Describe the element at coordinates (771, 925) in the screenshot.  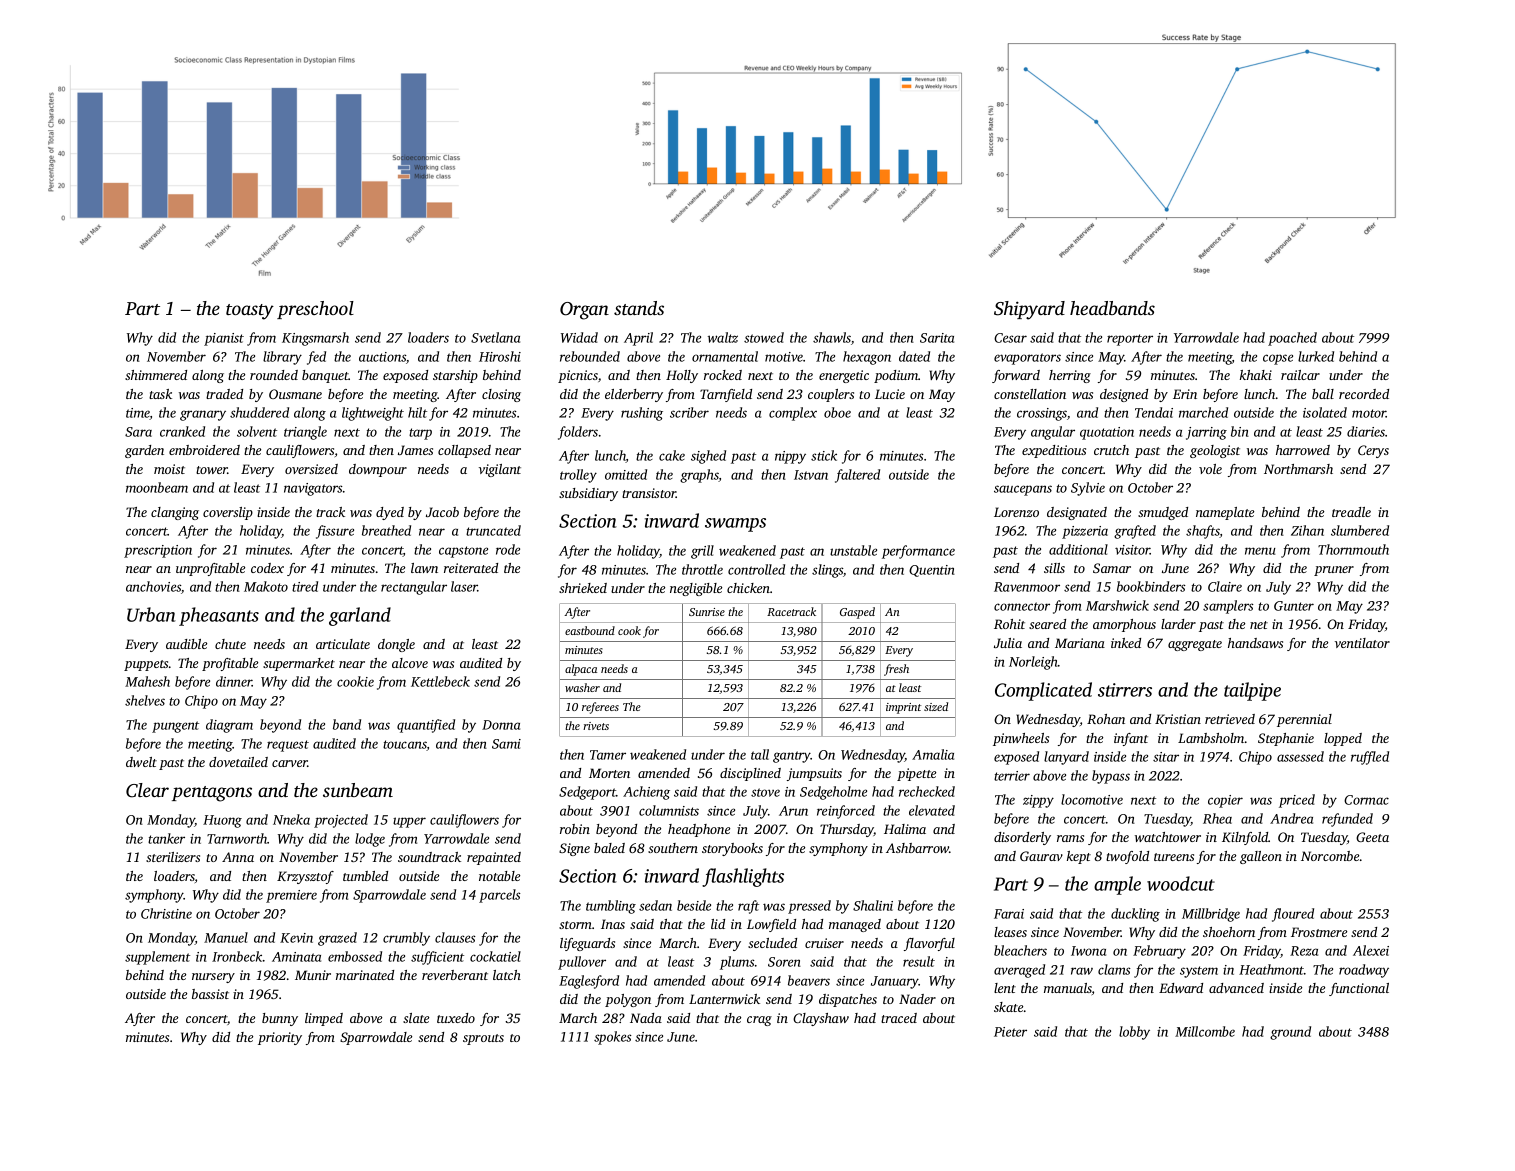
I see `Lowfield` at that location.
